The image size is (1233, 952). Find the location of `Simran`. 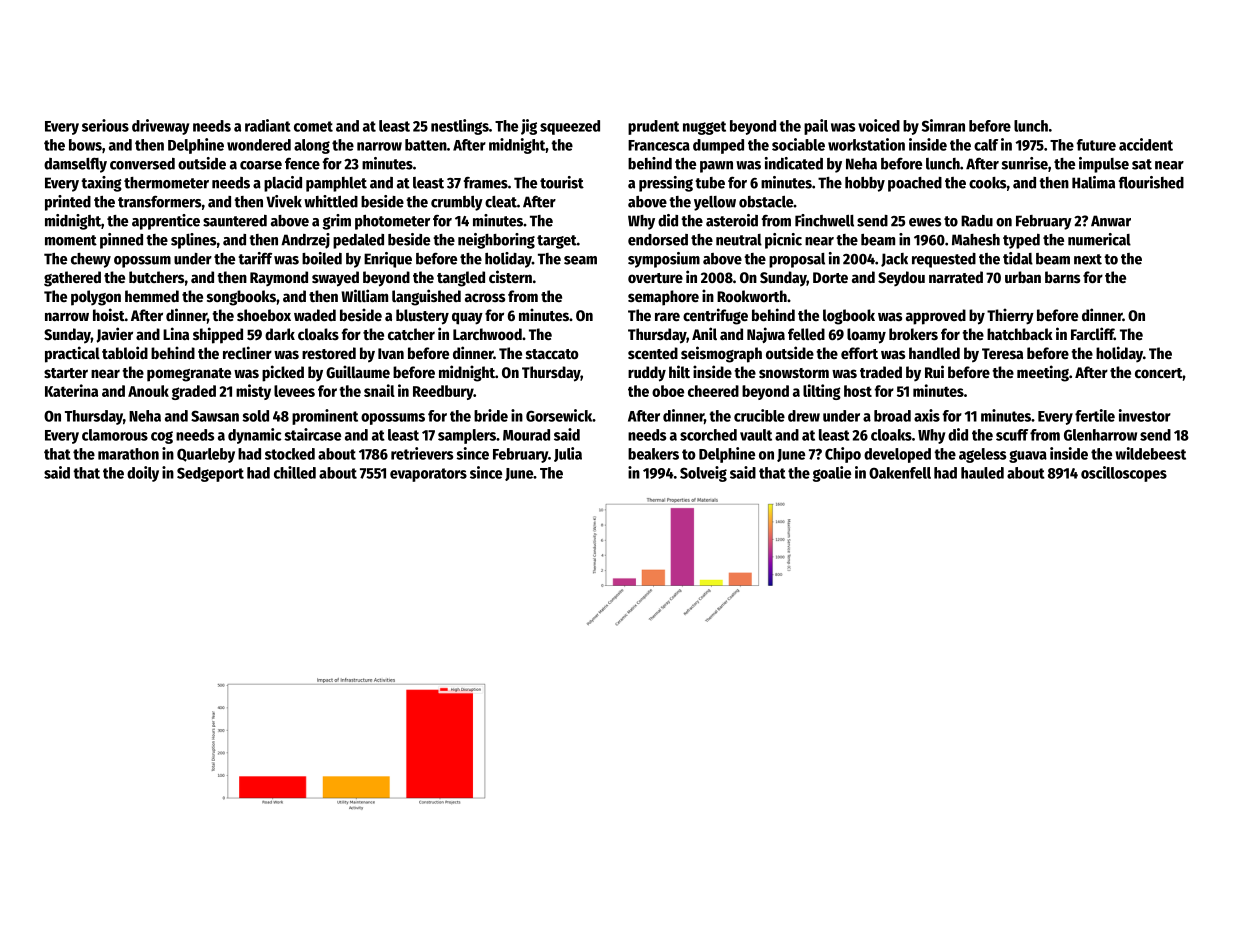

Simran is located at coordinates (943, 125).
